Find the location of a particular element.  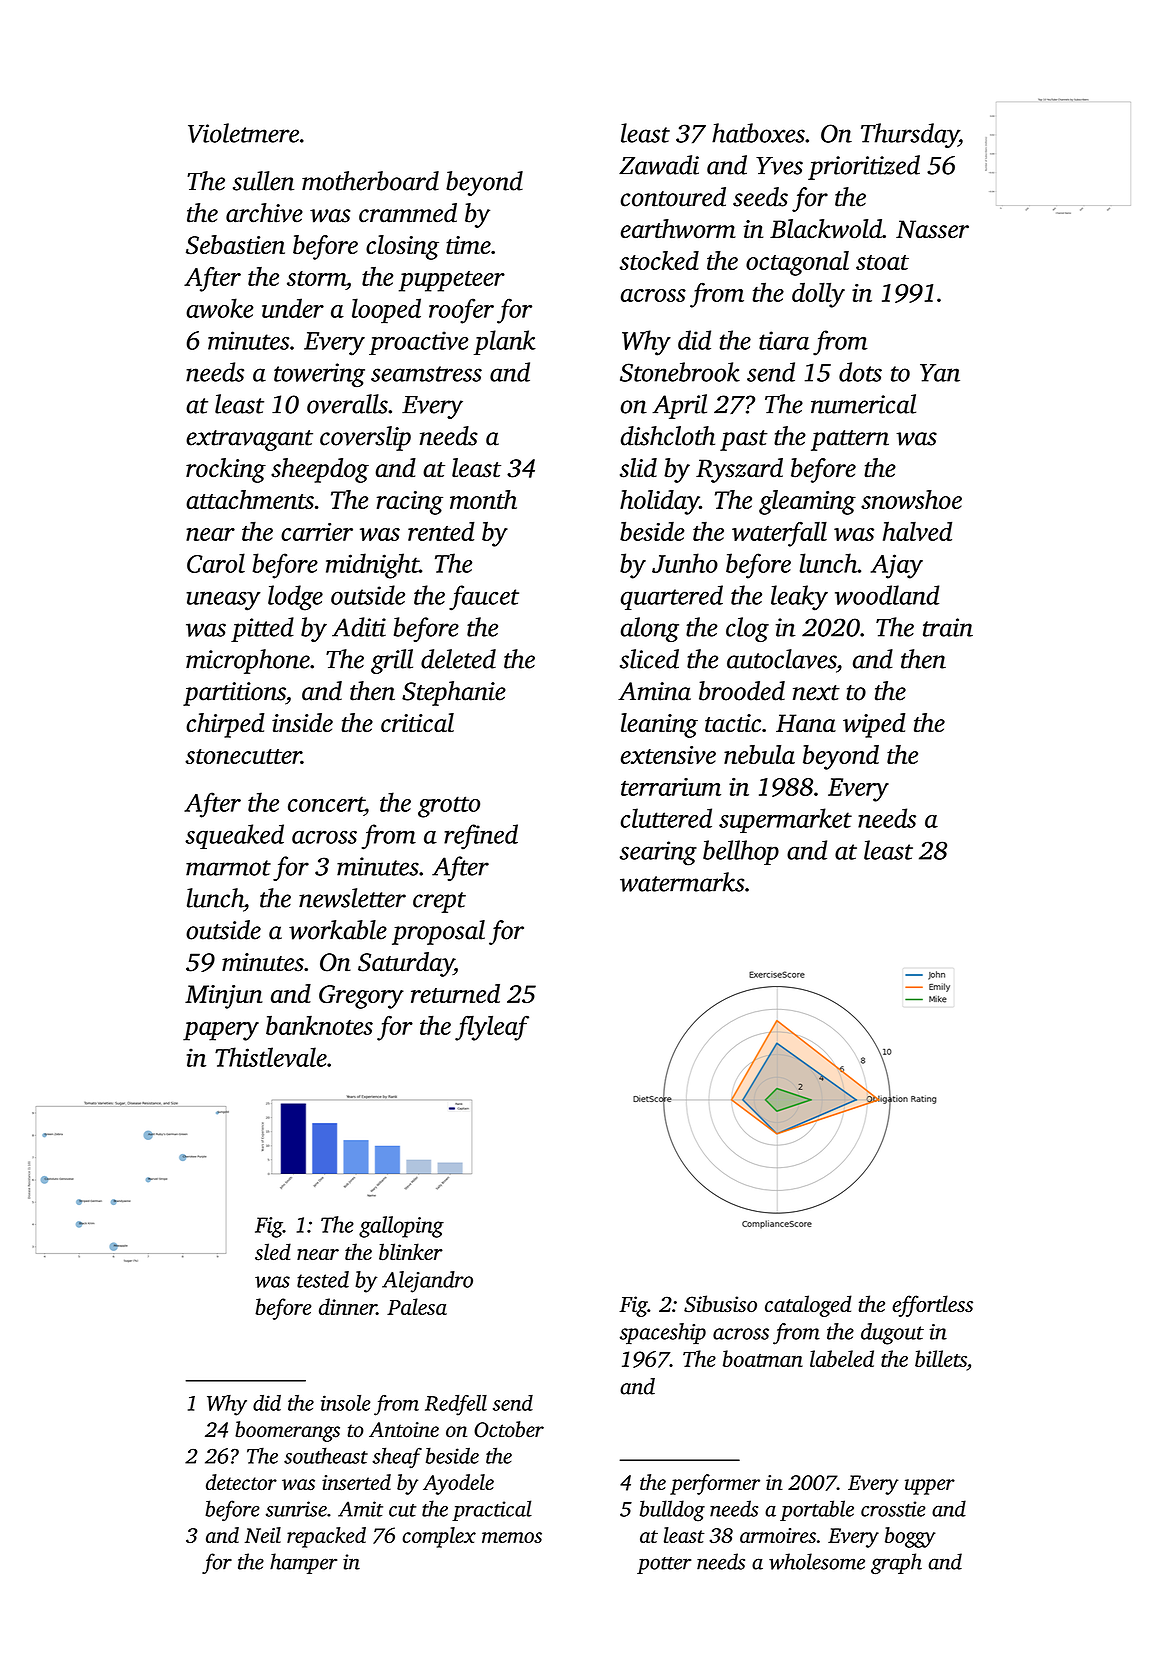

motherboard is located at coordinates (370, 181).
